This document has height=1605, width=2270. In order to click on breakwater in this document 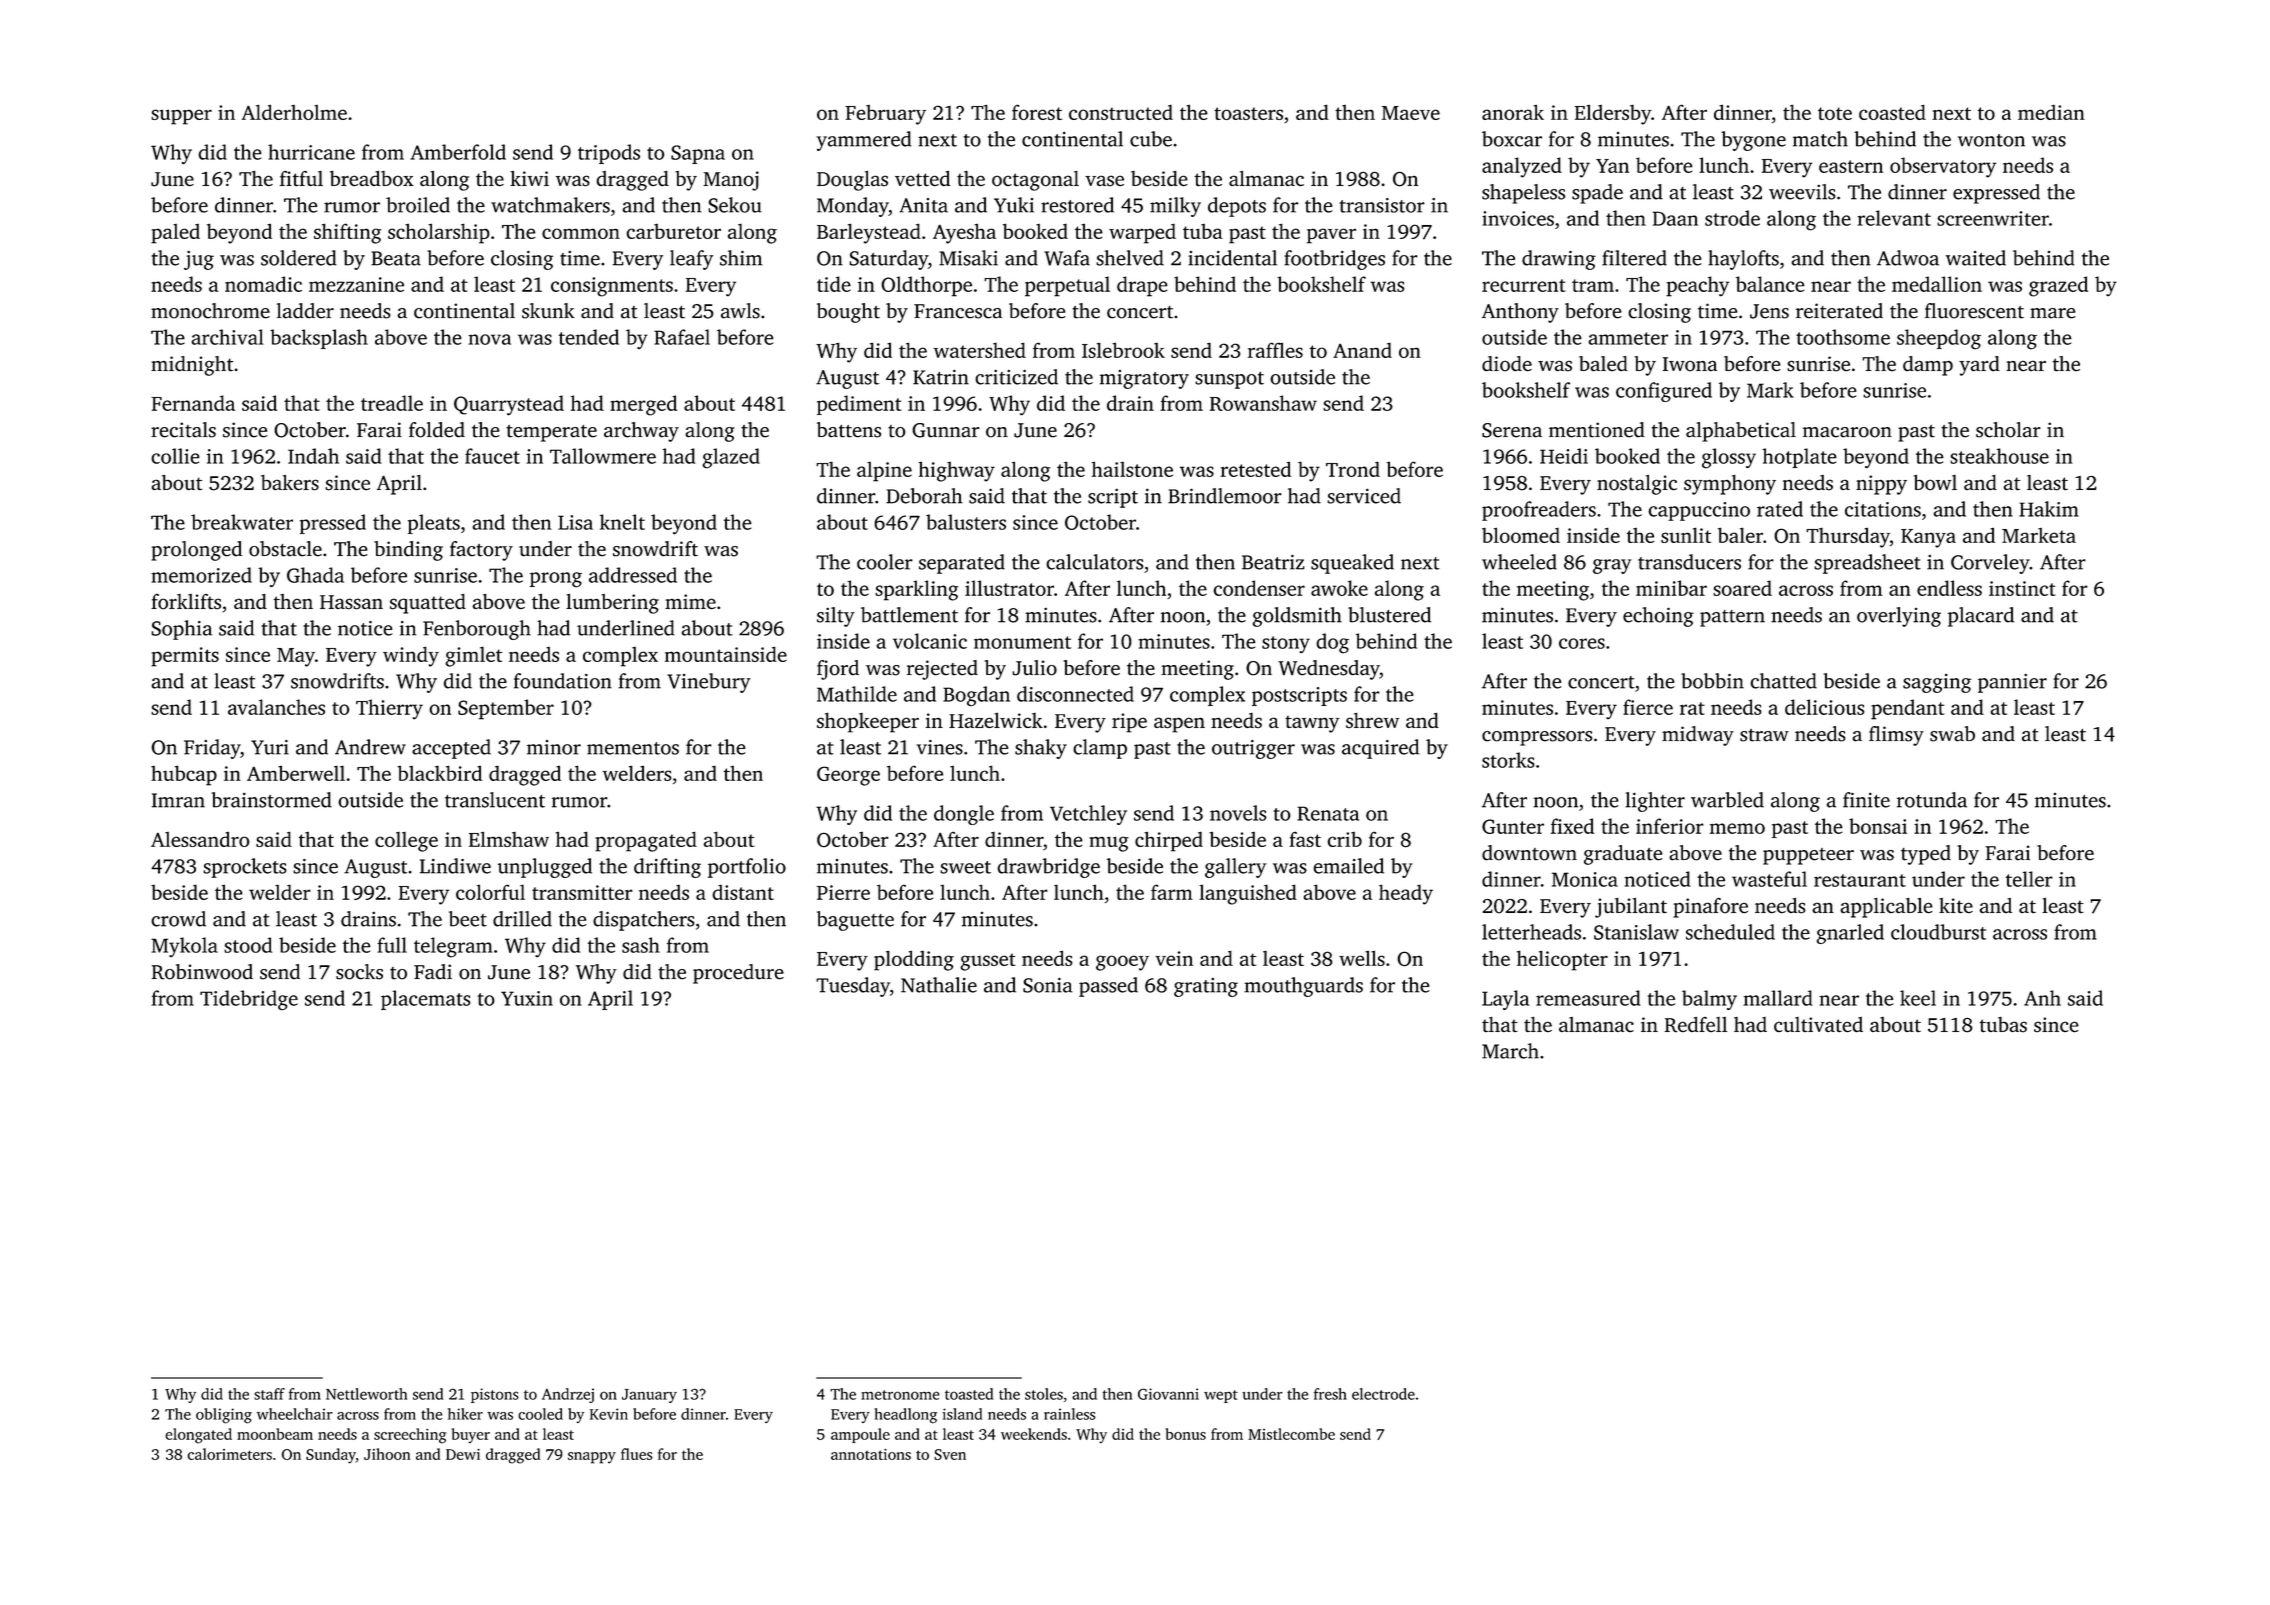, I will do `click(242, 522)`.
